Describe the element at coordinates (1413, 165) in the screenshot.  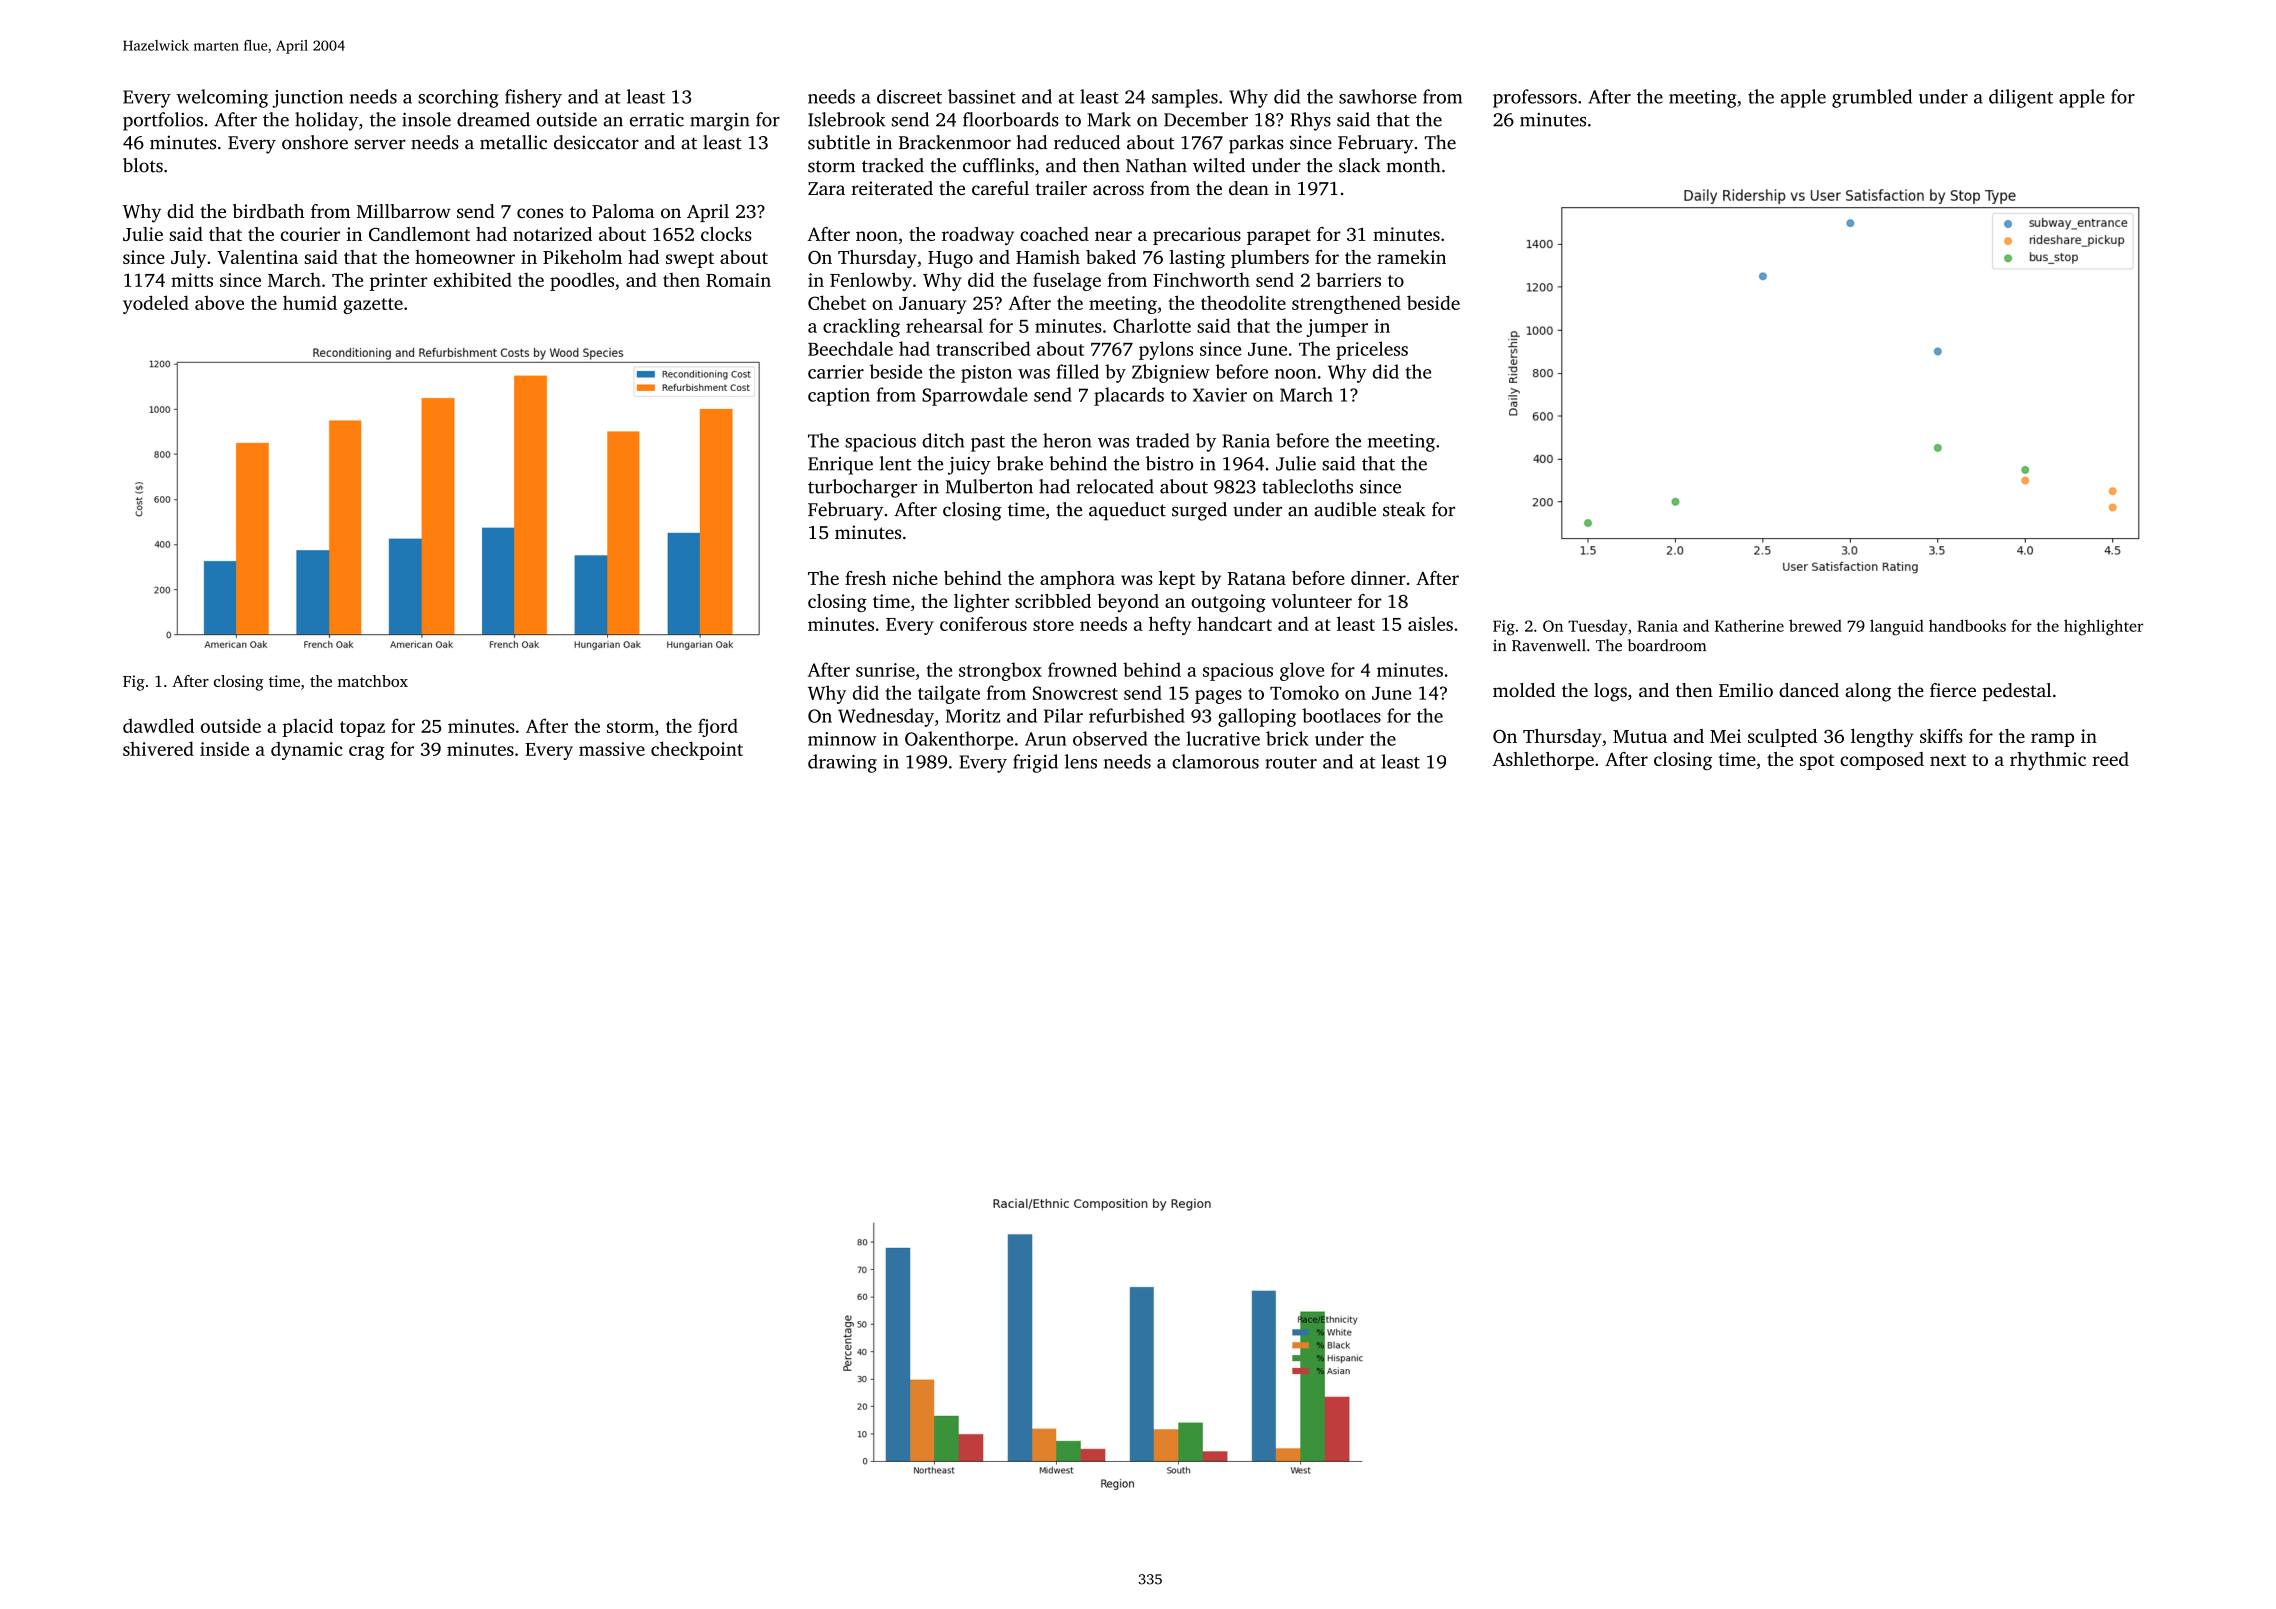
I see `month` at that location.
